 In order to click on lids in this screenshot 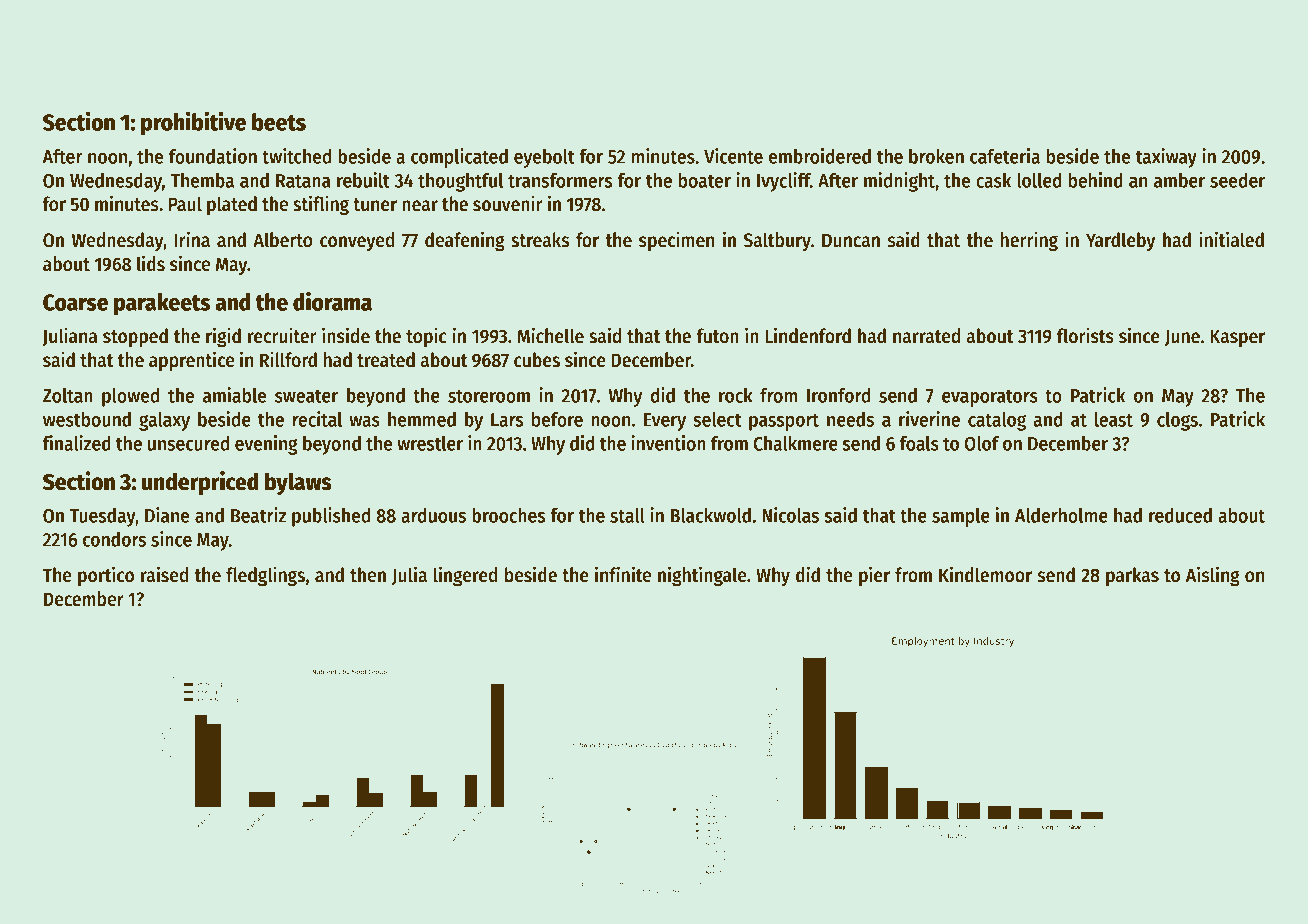, I will do `click(151, 263)`.
